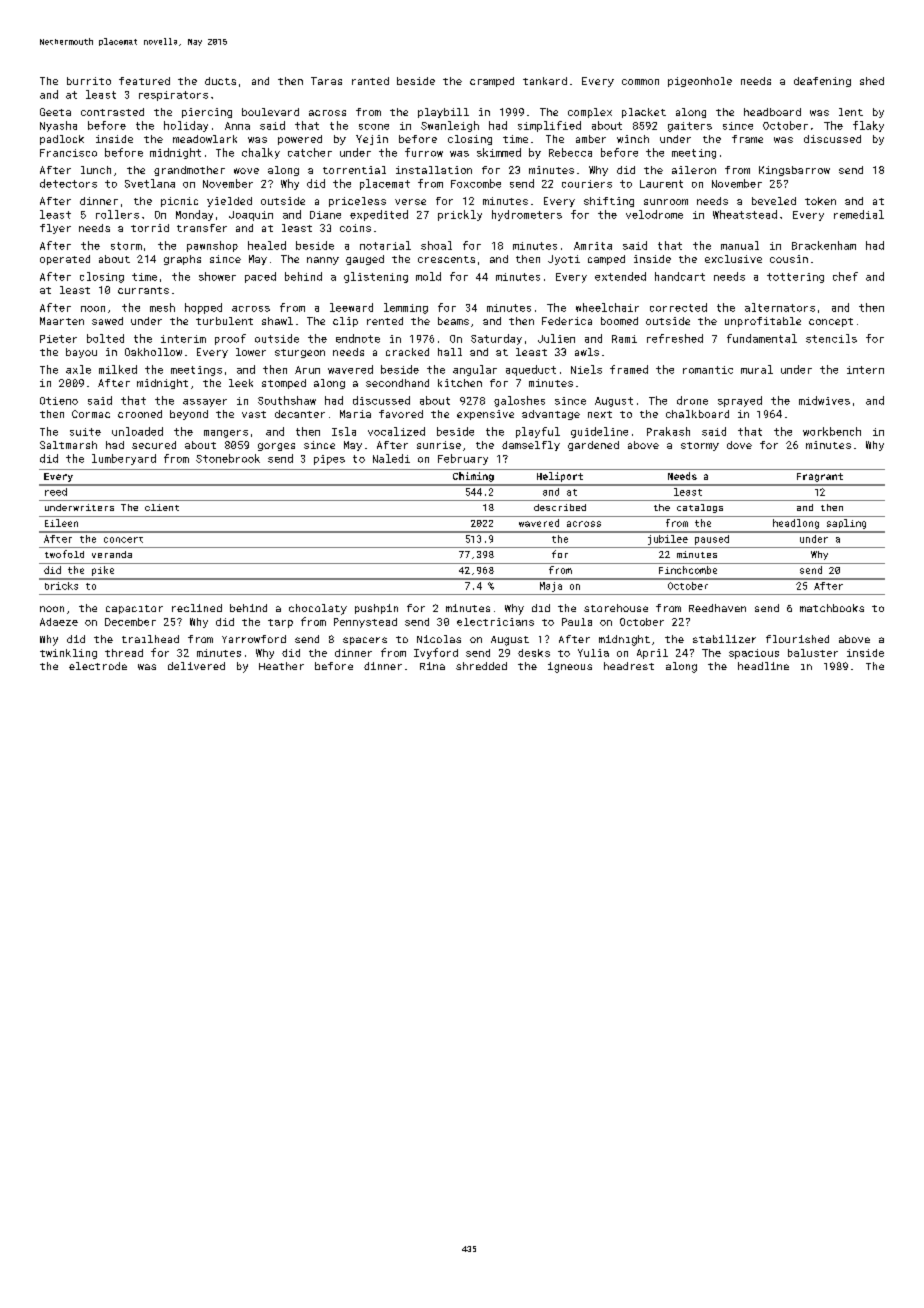  Describe the element at coordinates (460, 215) in the image. I see `prickly` at that location.
